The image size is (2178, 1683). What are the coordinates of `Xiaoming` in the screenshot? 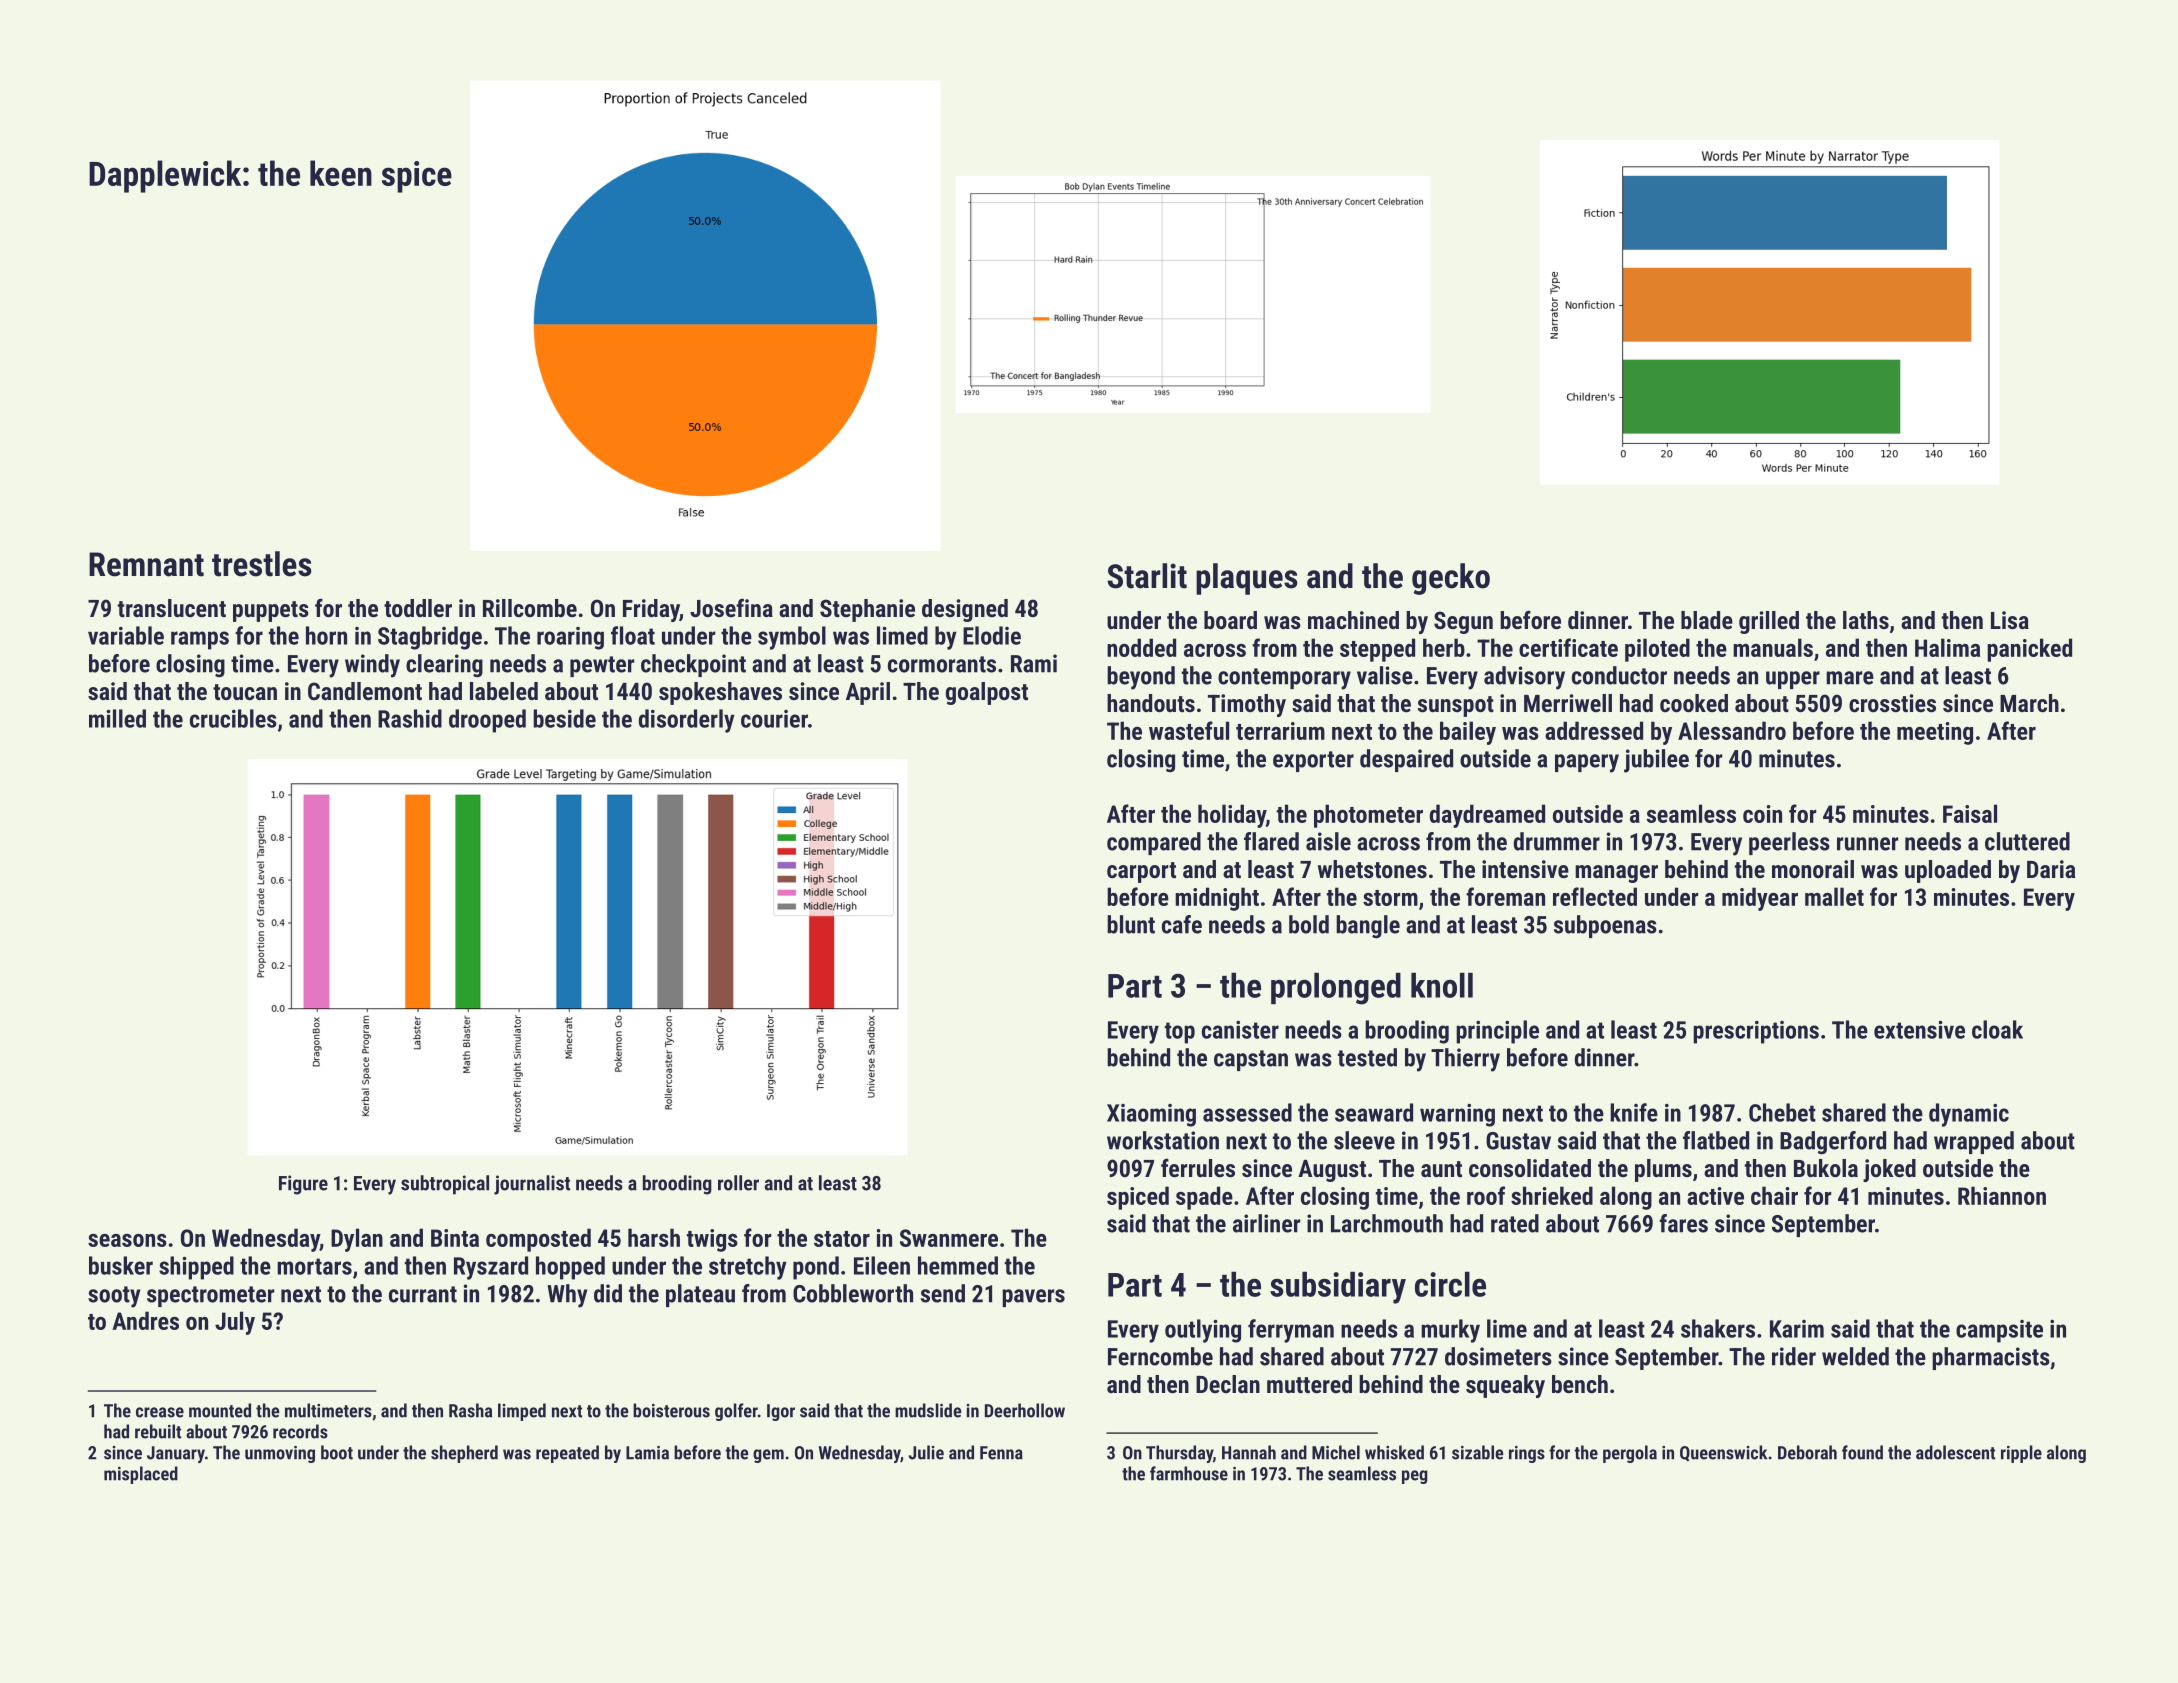 It's located at (1151, 1115).
